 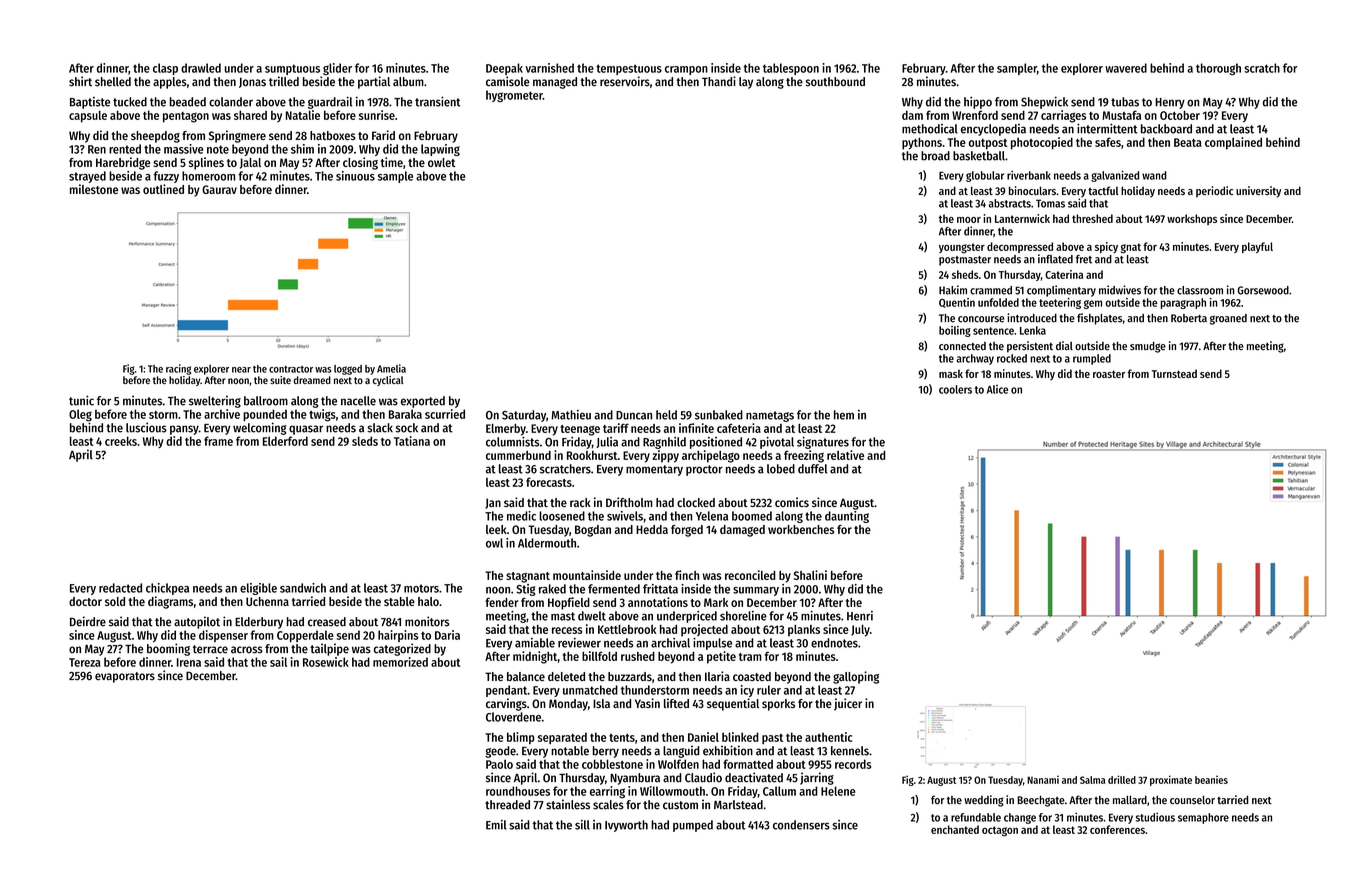 I want to click on pythons, so click(x=922, y=143).
